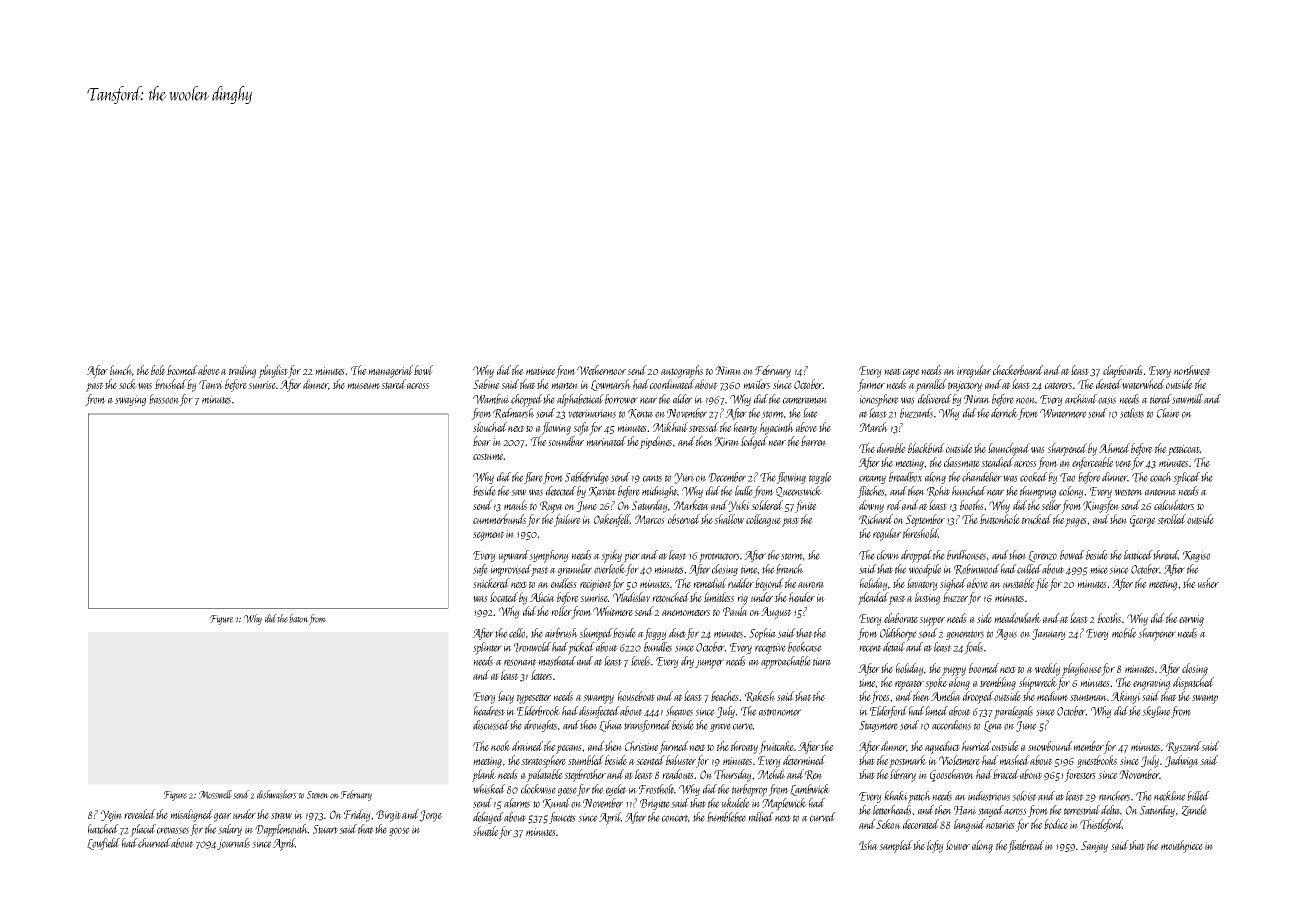  What do you see at coordinates (1161, 399) in the page?
I see `tiered` at bounding box center [1161, 399].
